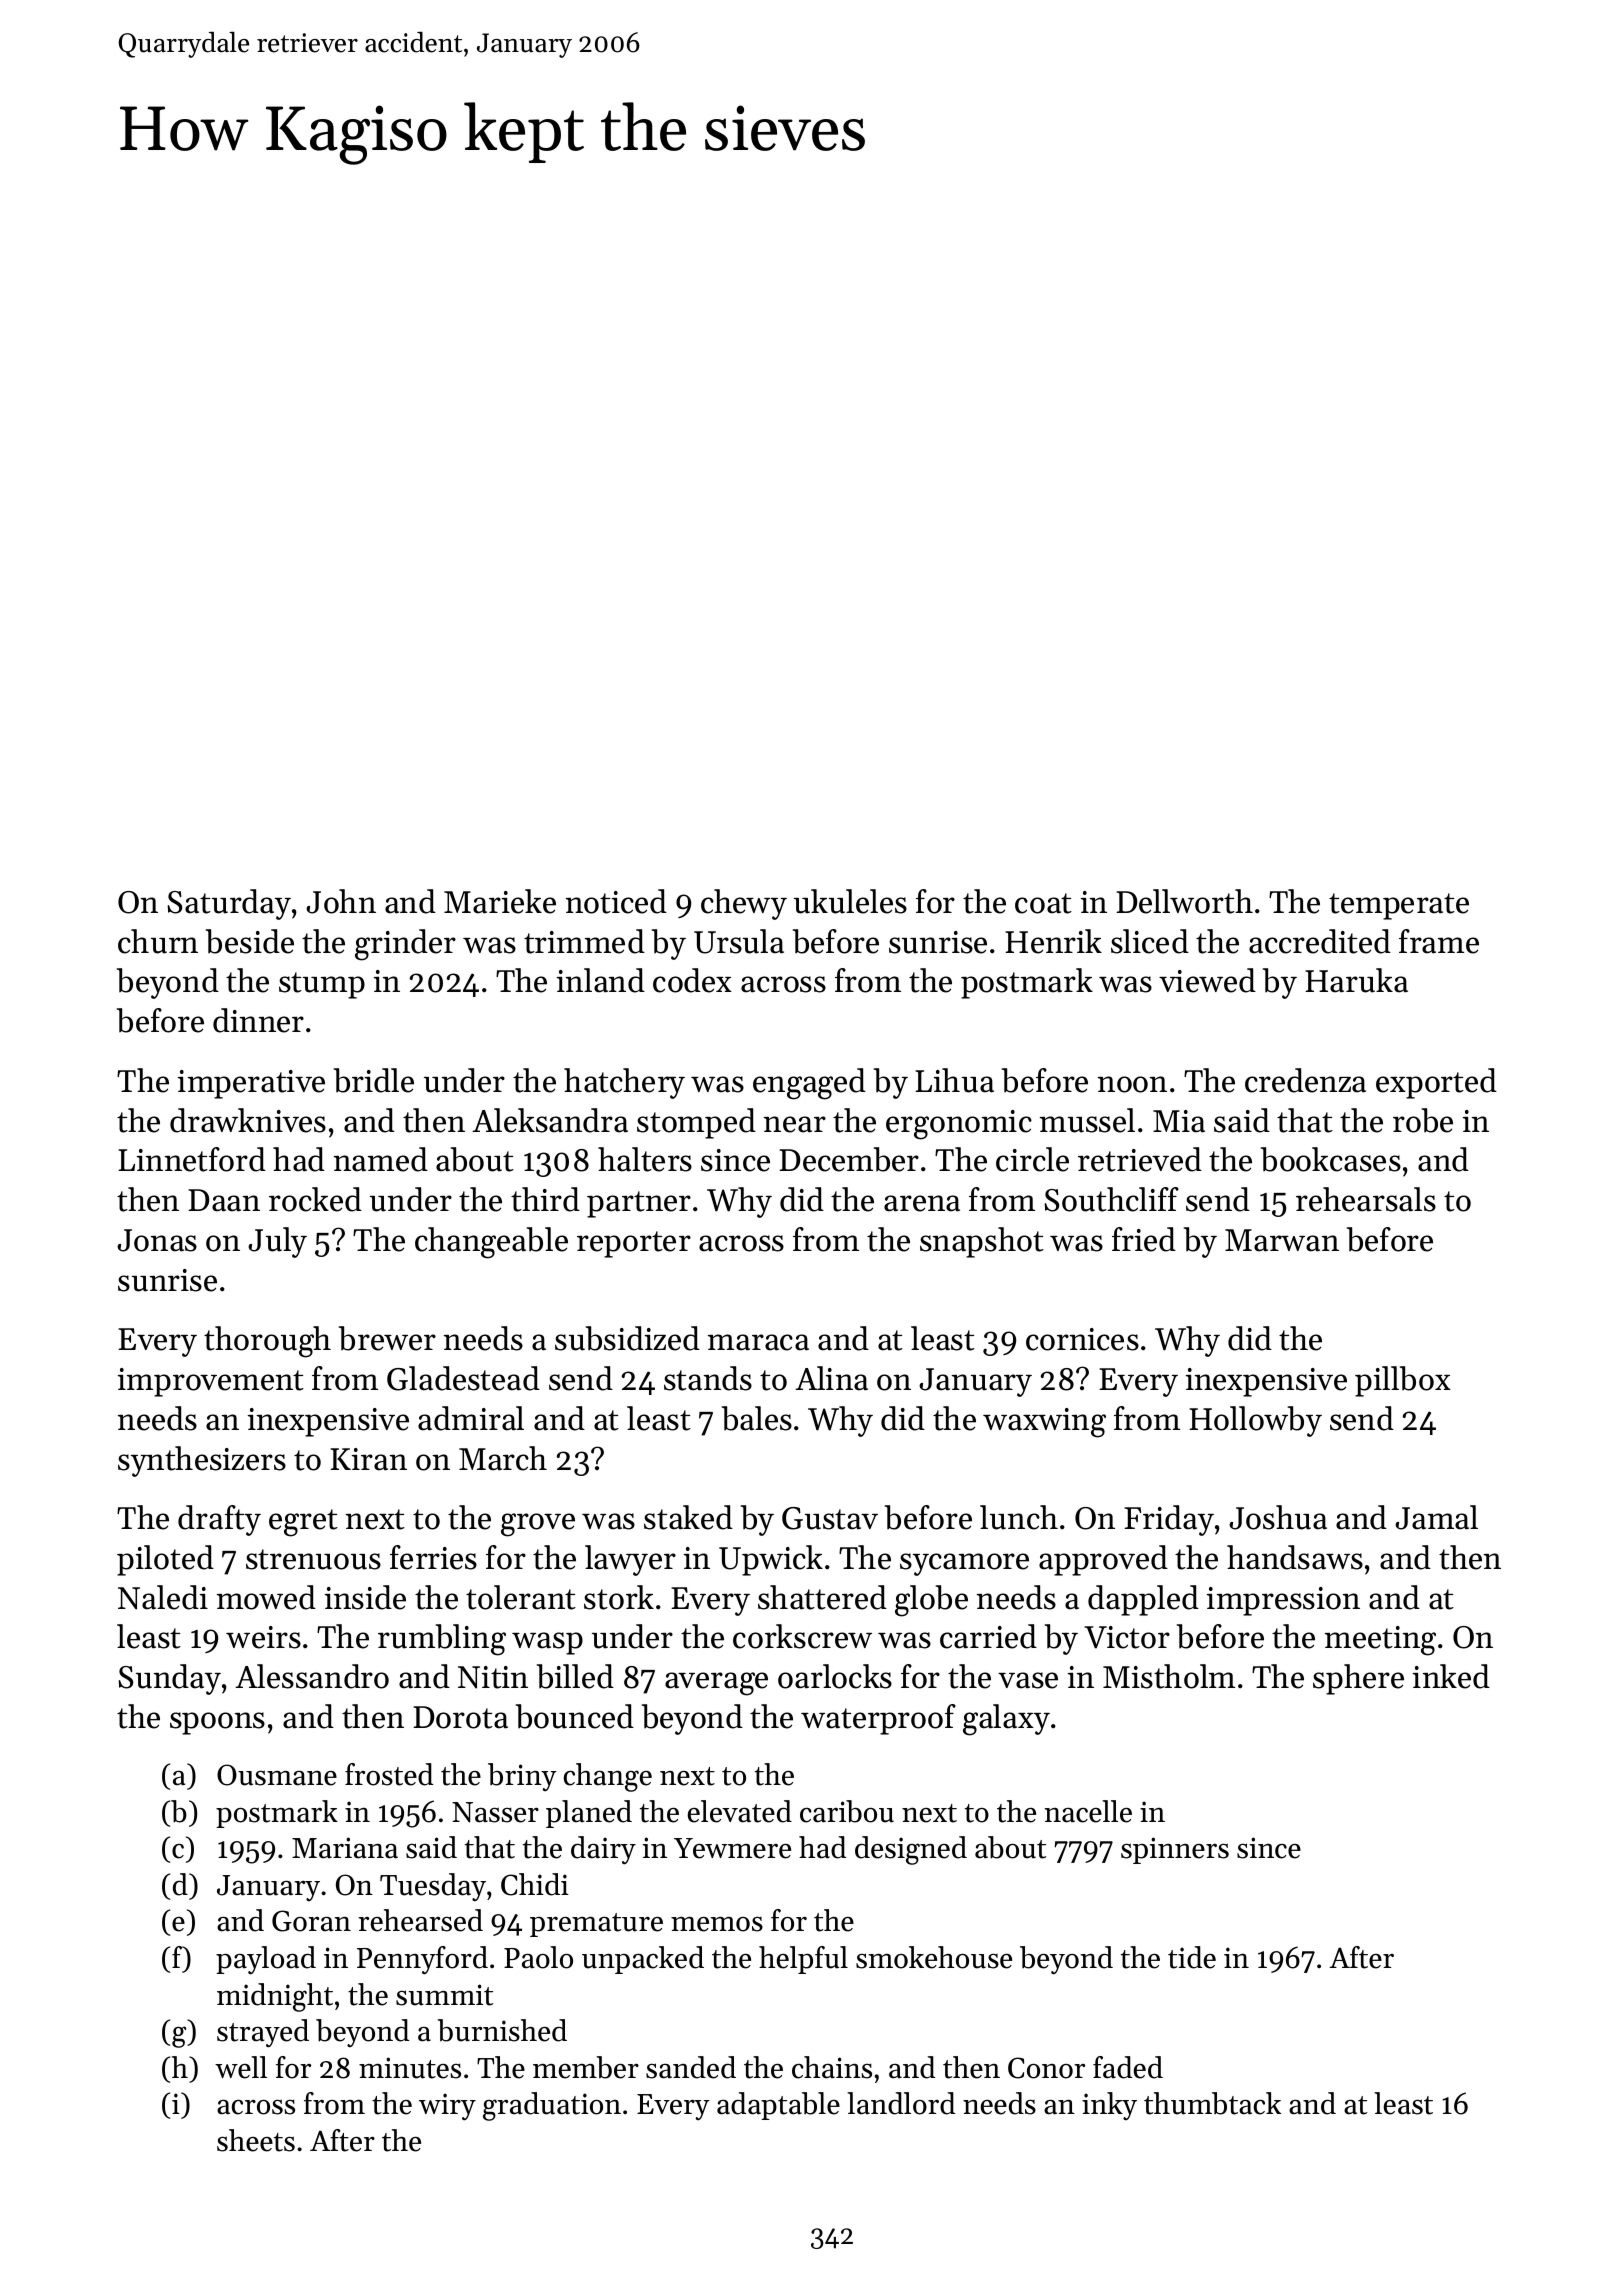 The image size is (1620, 2292). Describe the element at coordinates (1282, 1240) in the screenshot. I see `Marwan` at that location.
